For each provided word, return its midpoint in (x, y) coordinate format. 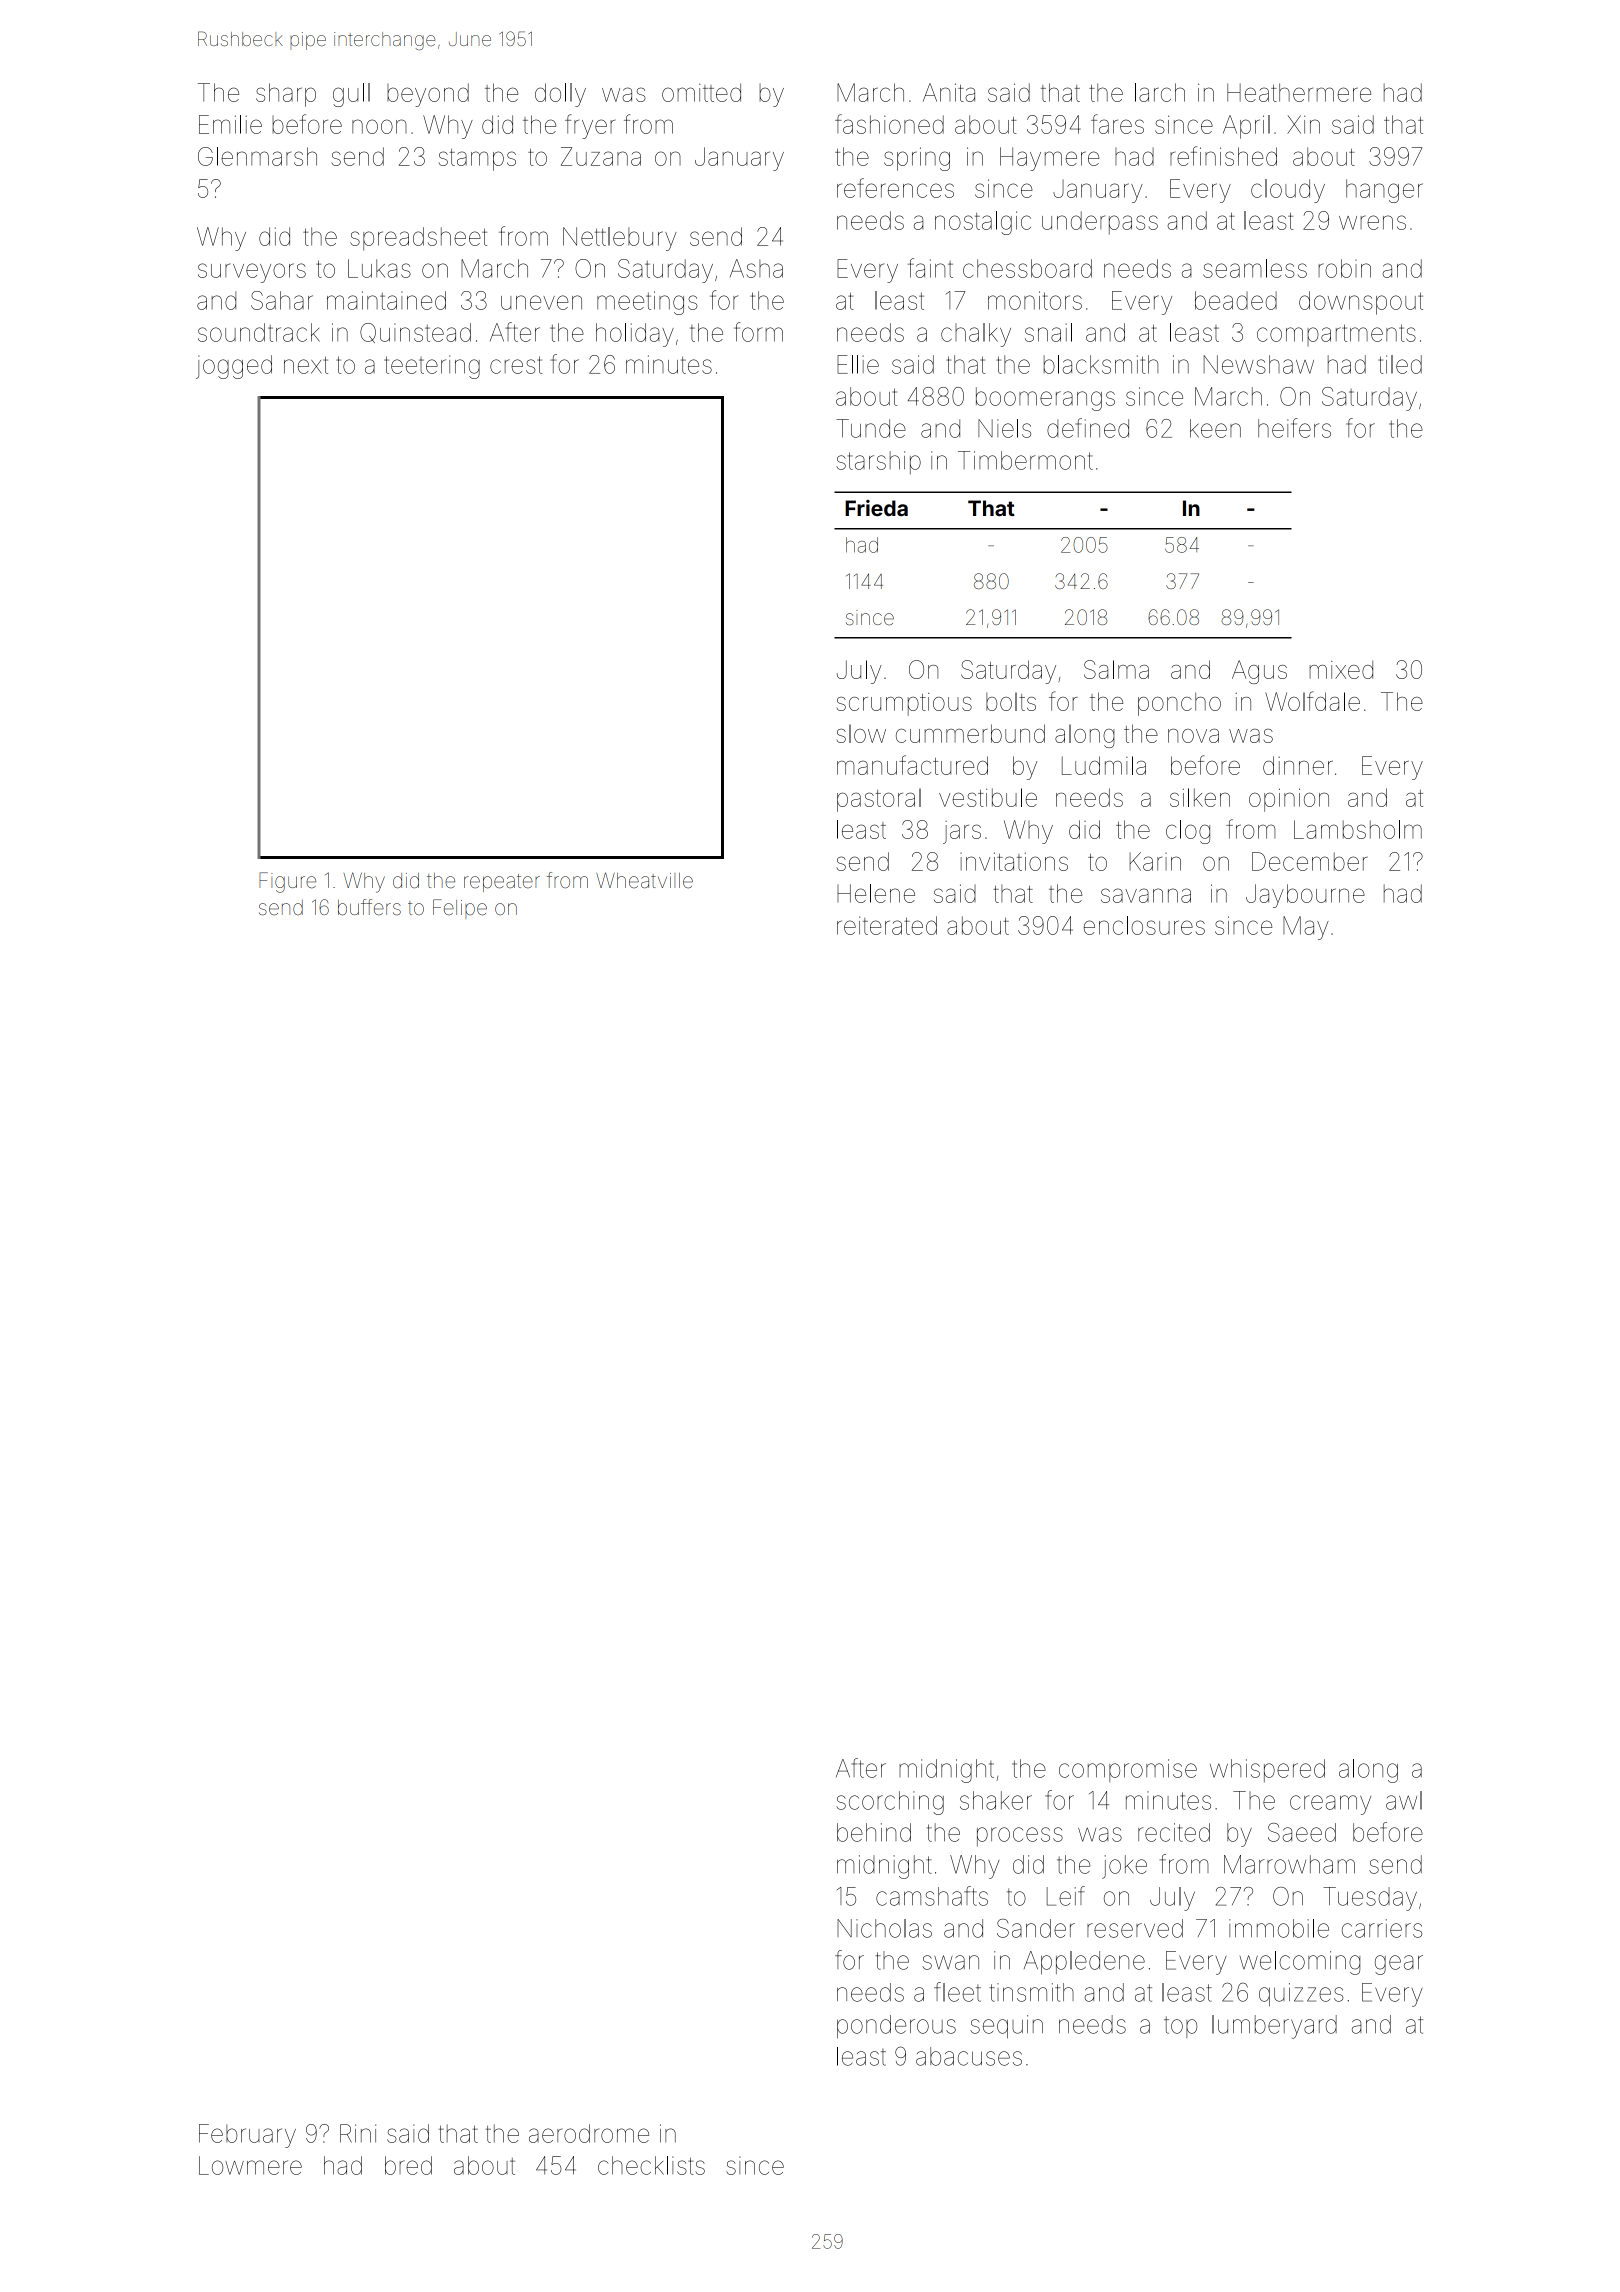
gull (351, 95)
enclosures (1144, 925)
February (247, 2136)
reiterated (887, 925)
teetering (432, 367)
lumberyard (1274, 2027)
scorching (890, 1803)
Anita (949, 92)
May (1306, 928)
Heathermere (1299, 92)
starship (878, 463)
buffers (369, 907)
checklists (651, 2165)
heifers (1294, 428)
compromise (1128, 1770)
